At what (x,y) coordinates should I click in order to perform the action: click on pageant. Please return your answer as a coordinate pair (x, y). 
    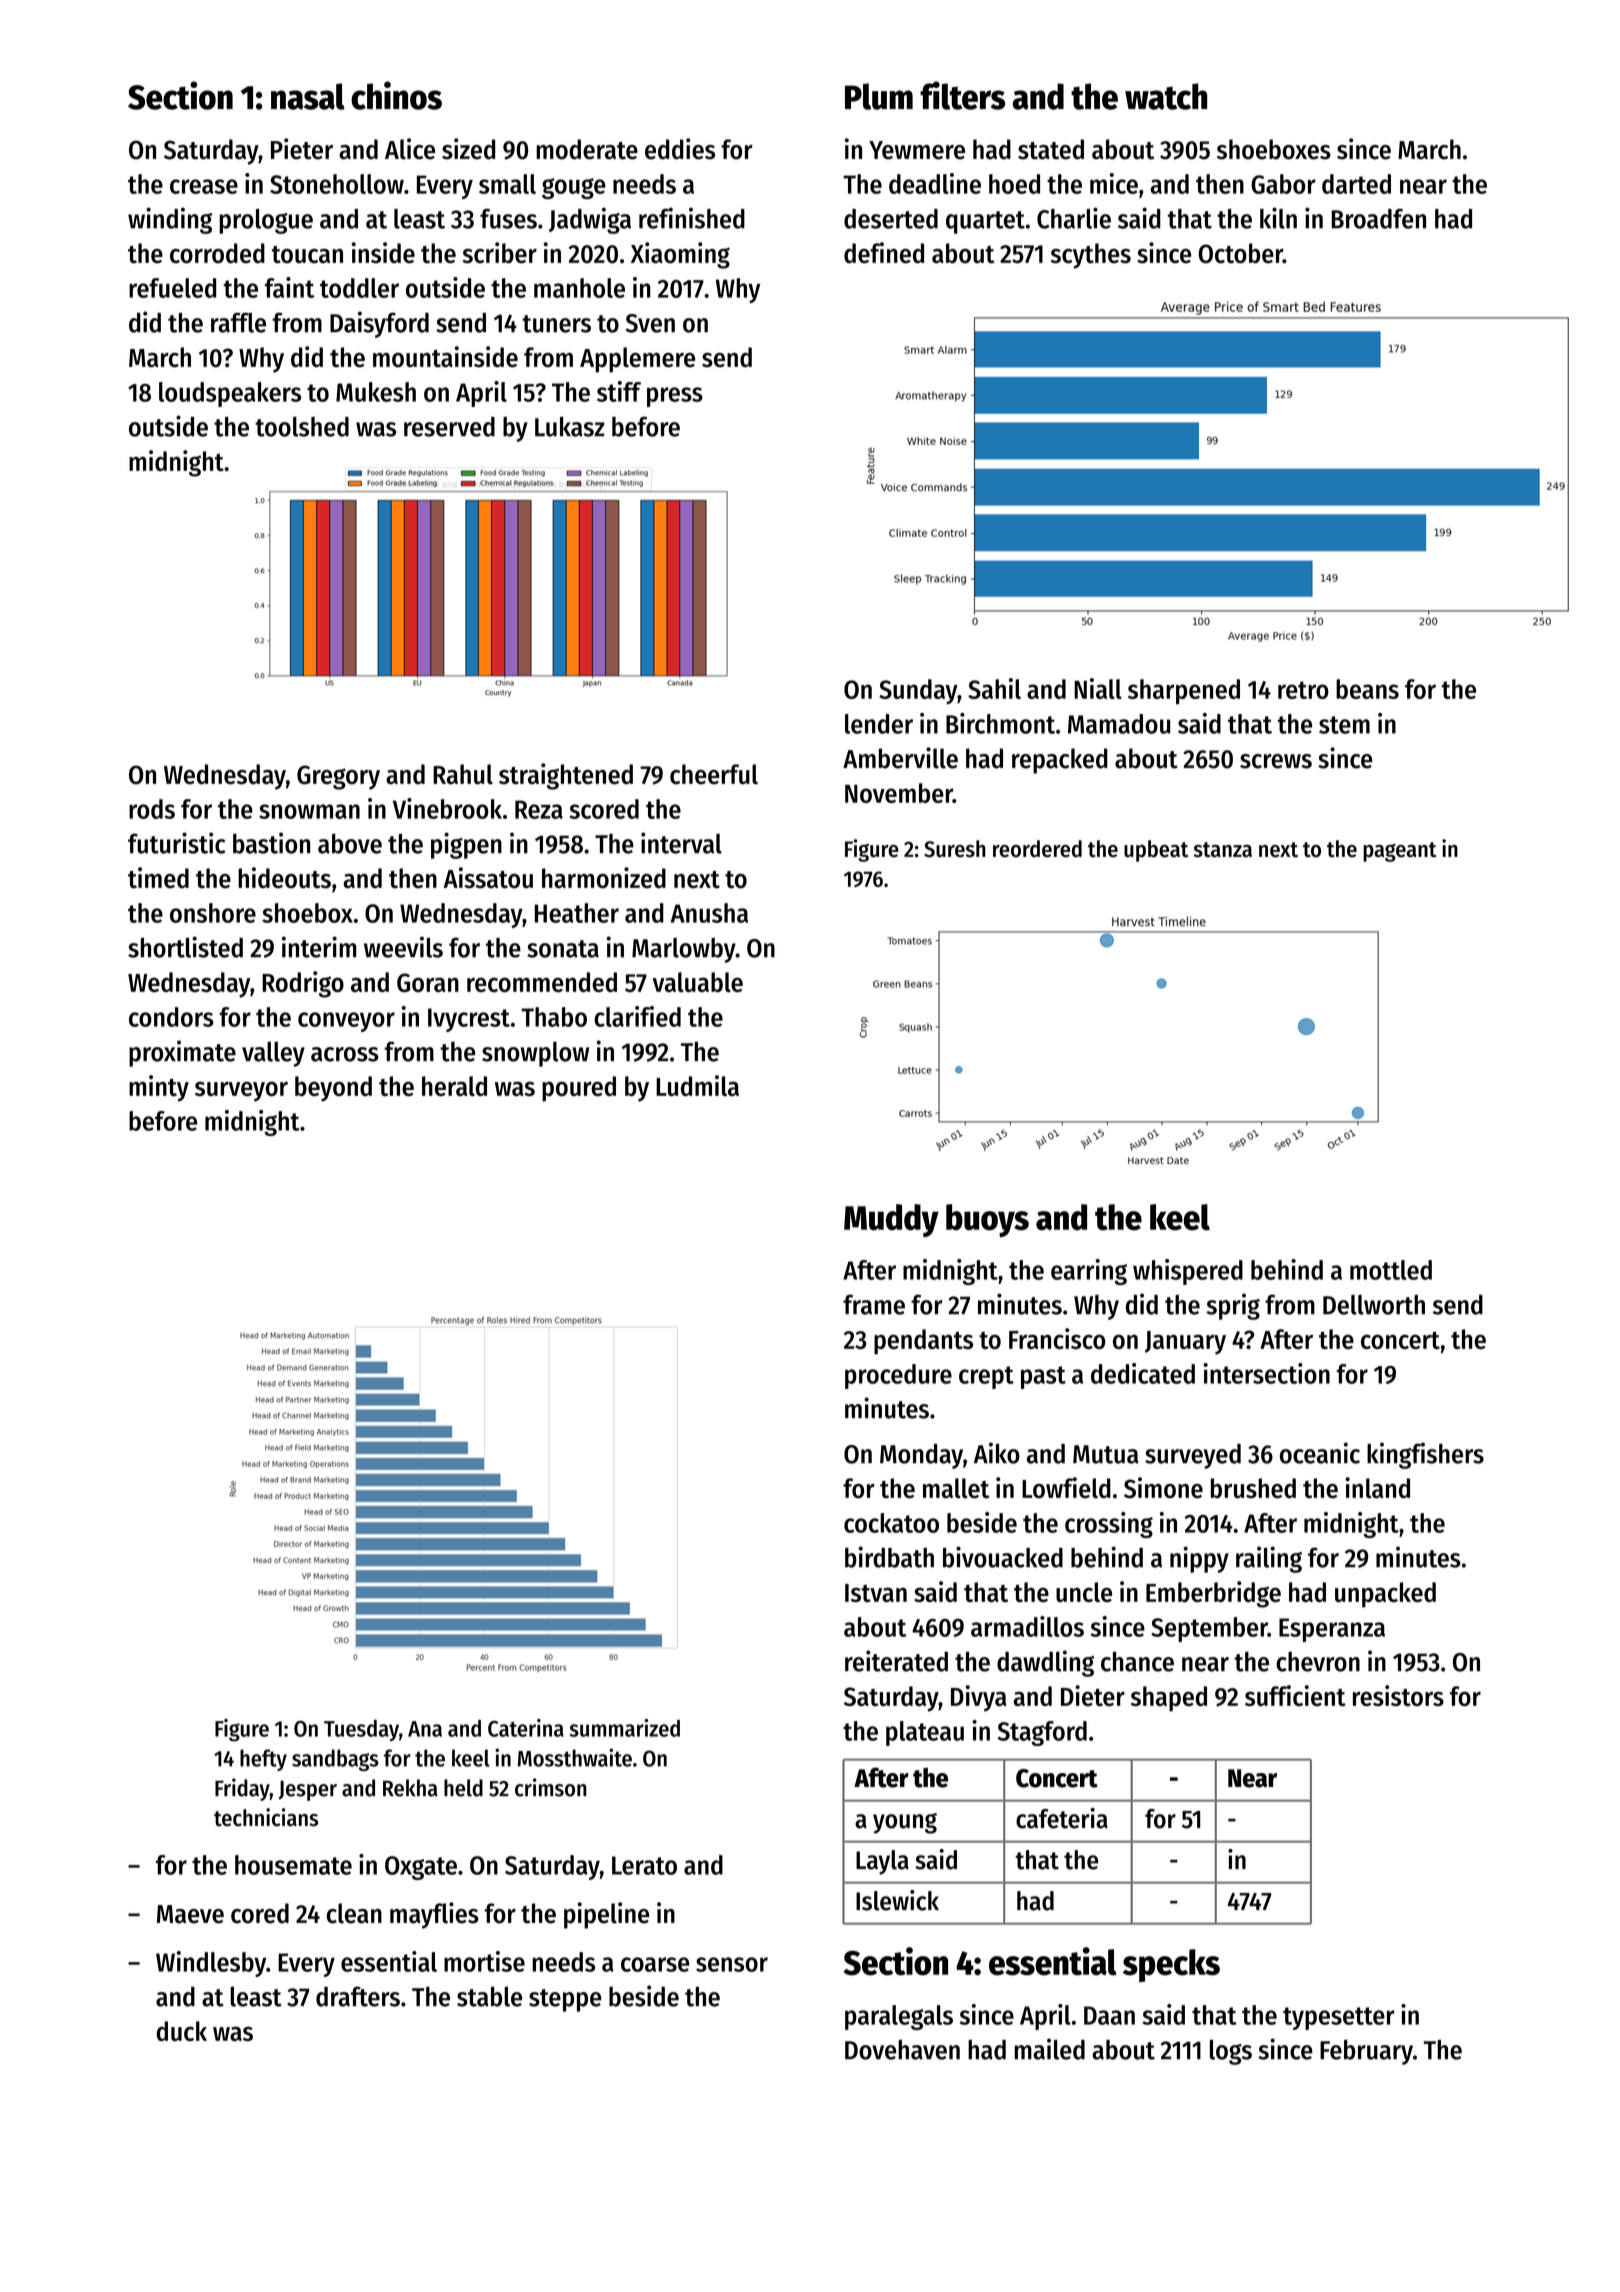
    Looking at the image, I should click on (1400, 852).
